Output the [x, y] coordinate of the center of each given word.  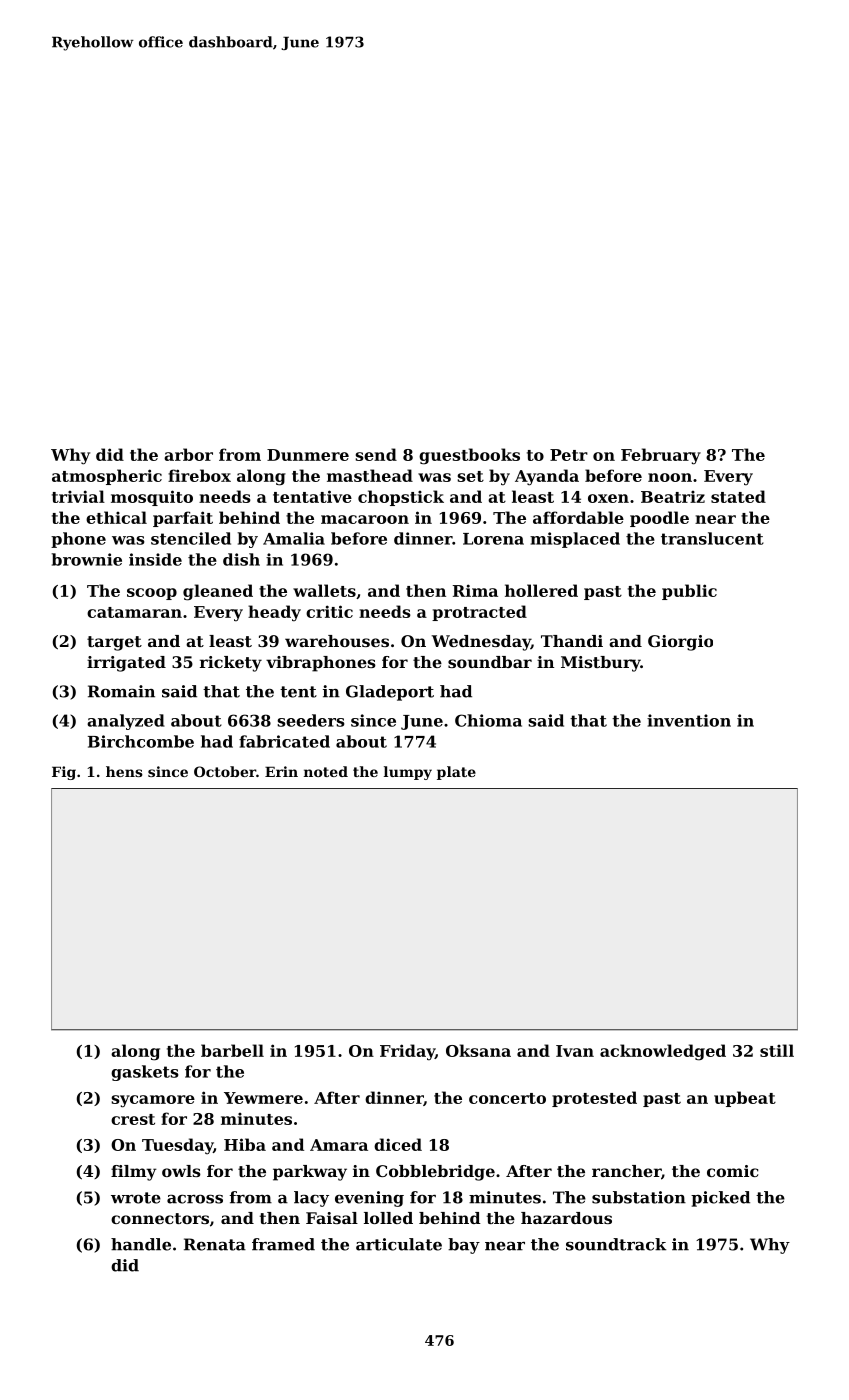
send [376, 454]
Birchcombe [141, 741]
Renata [215, 1244]
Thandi [572, 641]
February [661, 456]
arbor [188, 454]
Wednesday [481, 643]
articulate [399, 1244]
